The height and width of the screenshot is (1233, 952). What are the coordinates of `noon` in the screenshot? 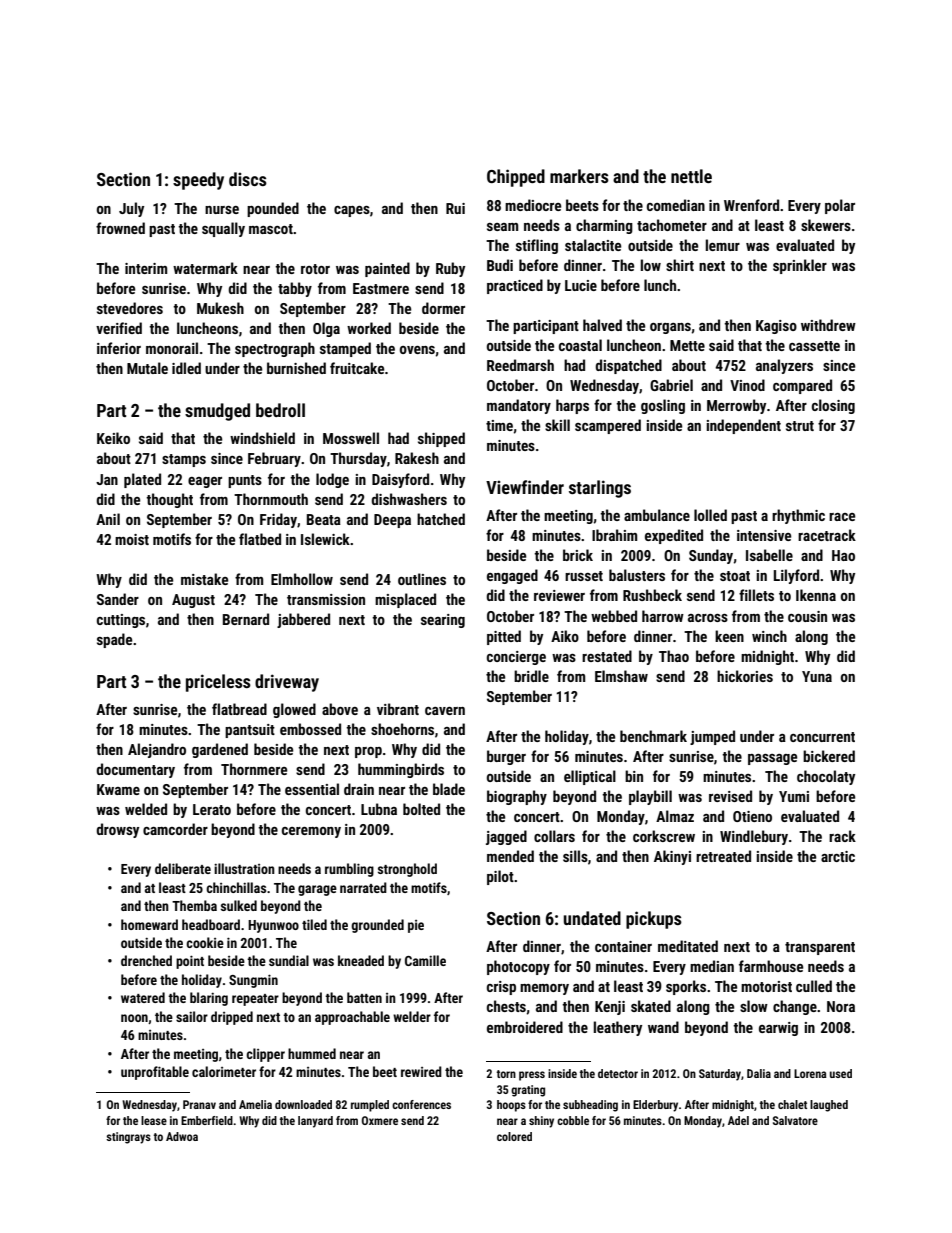 It's located at (134, 1018).
